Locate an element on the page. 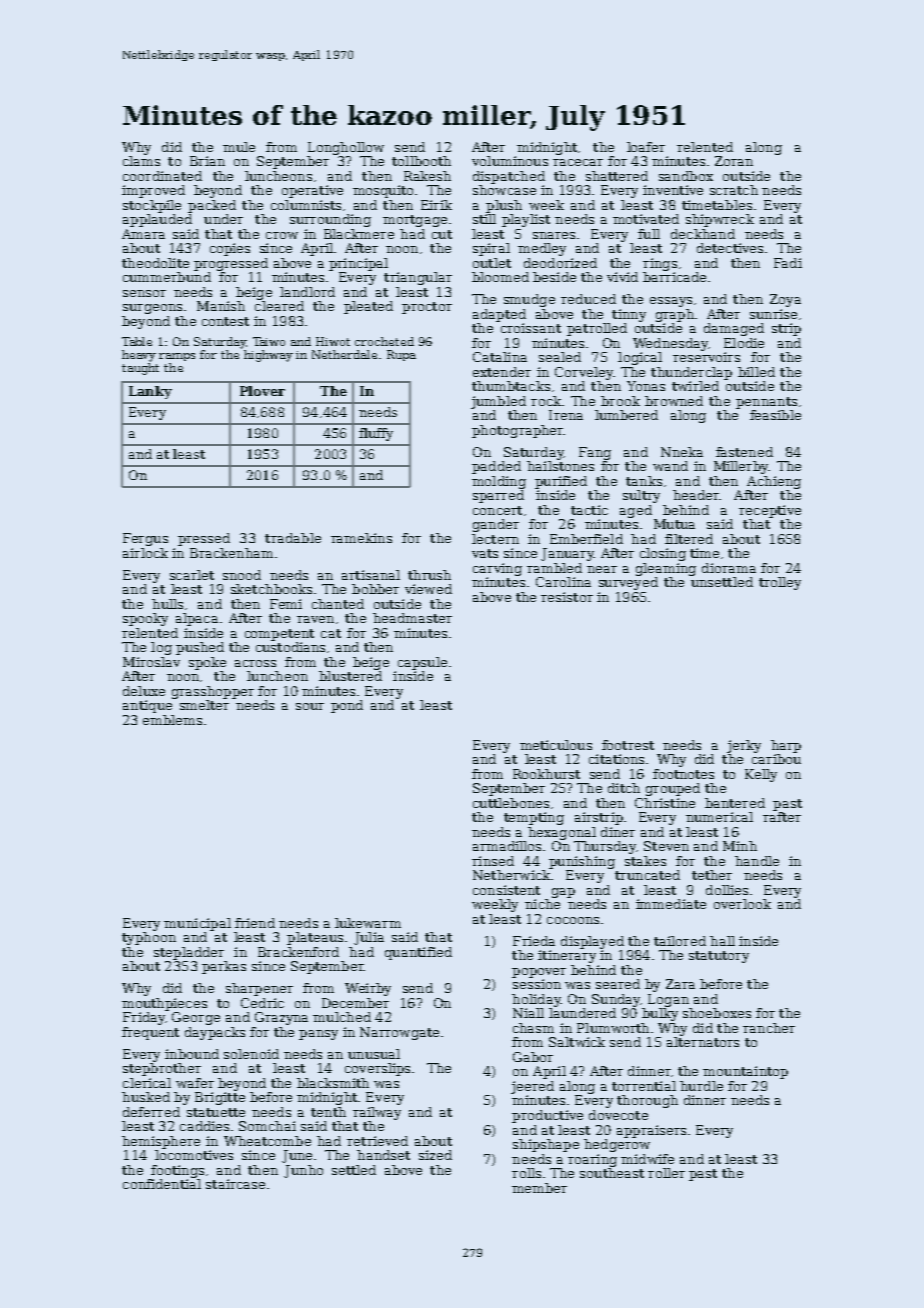  typhoon is located at coordinates (149, 938).
